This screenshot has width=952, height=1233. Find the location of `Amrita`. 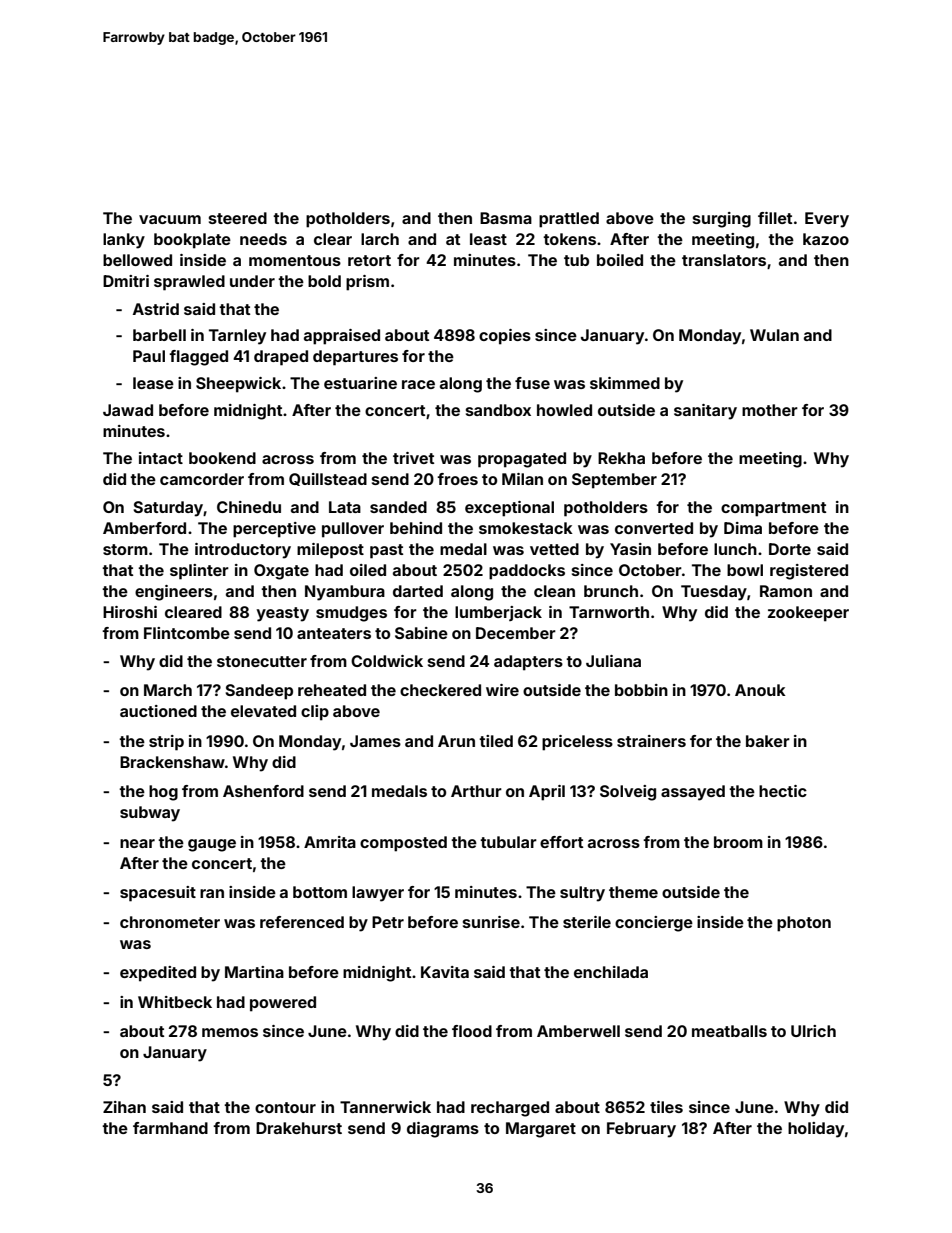

Amrita is located at coordinates (330, 842).
